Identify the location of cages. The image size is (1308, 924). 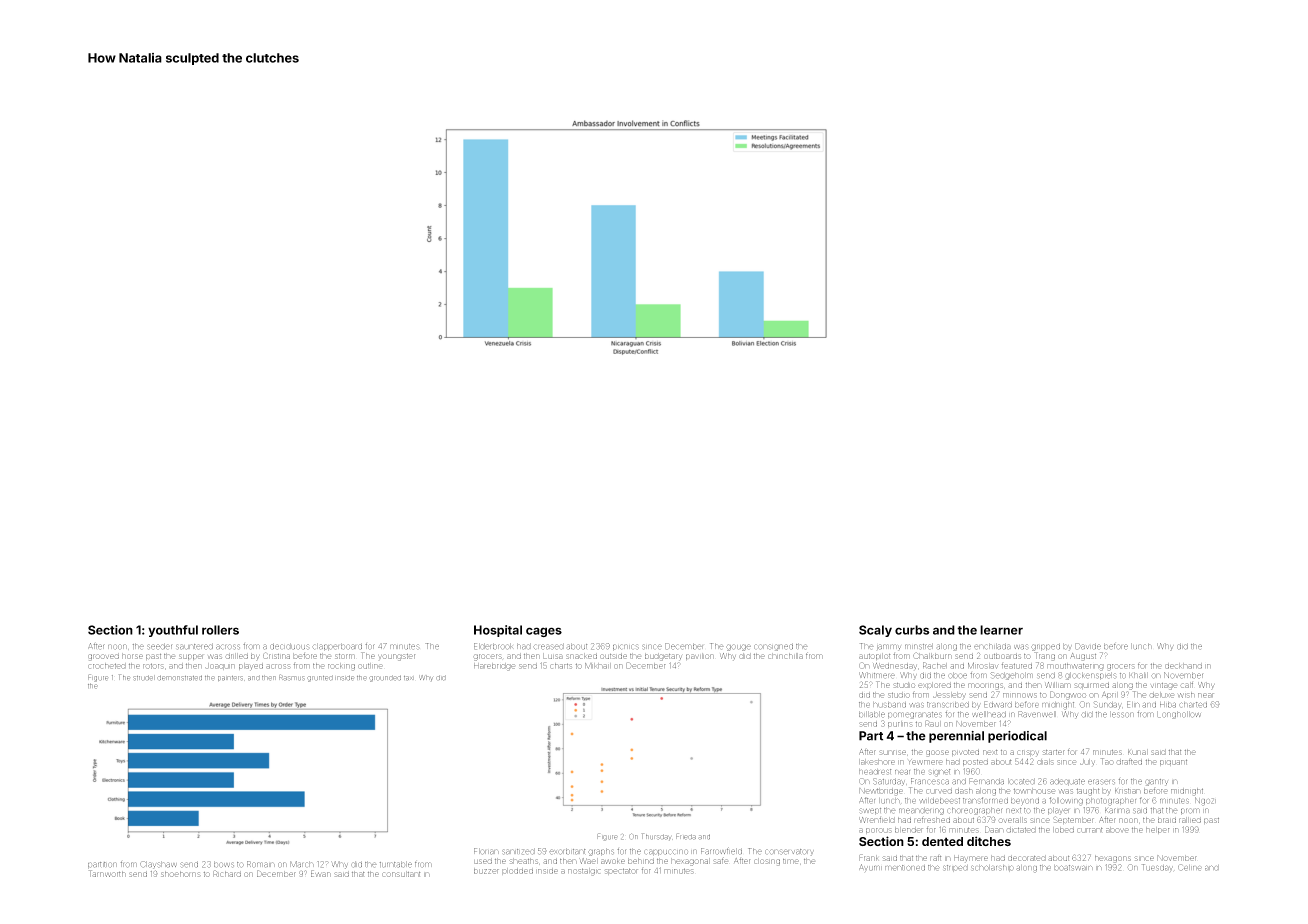
(544, 632).
